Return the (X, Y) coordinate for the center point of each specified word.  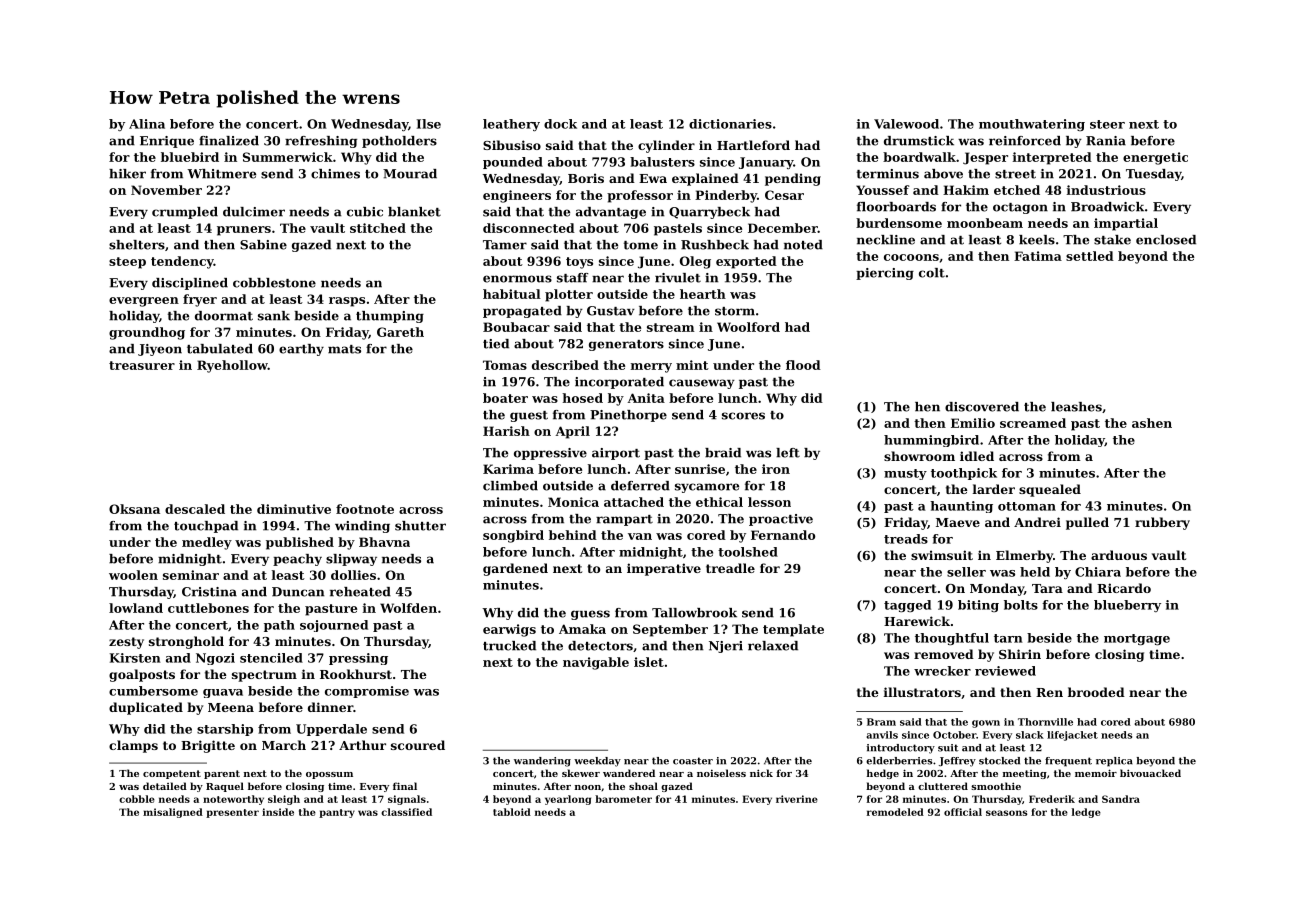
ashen (1152, 423)
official (963, 812)
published (300, 543)
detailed (165, 786)
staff (573, 278)
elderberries (899, 761)
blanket (414, 212)
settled (1090, 256)
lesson (769, 502)
